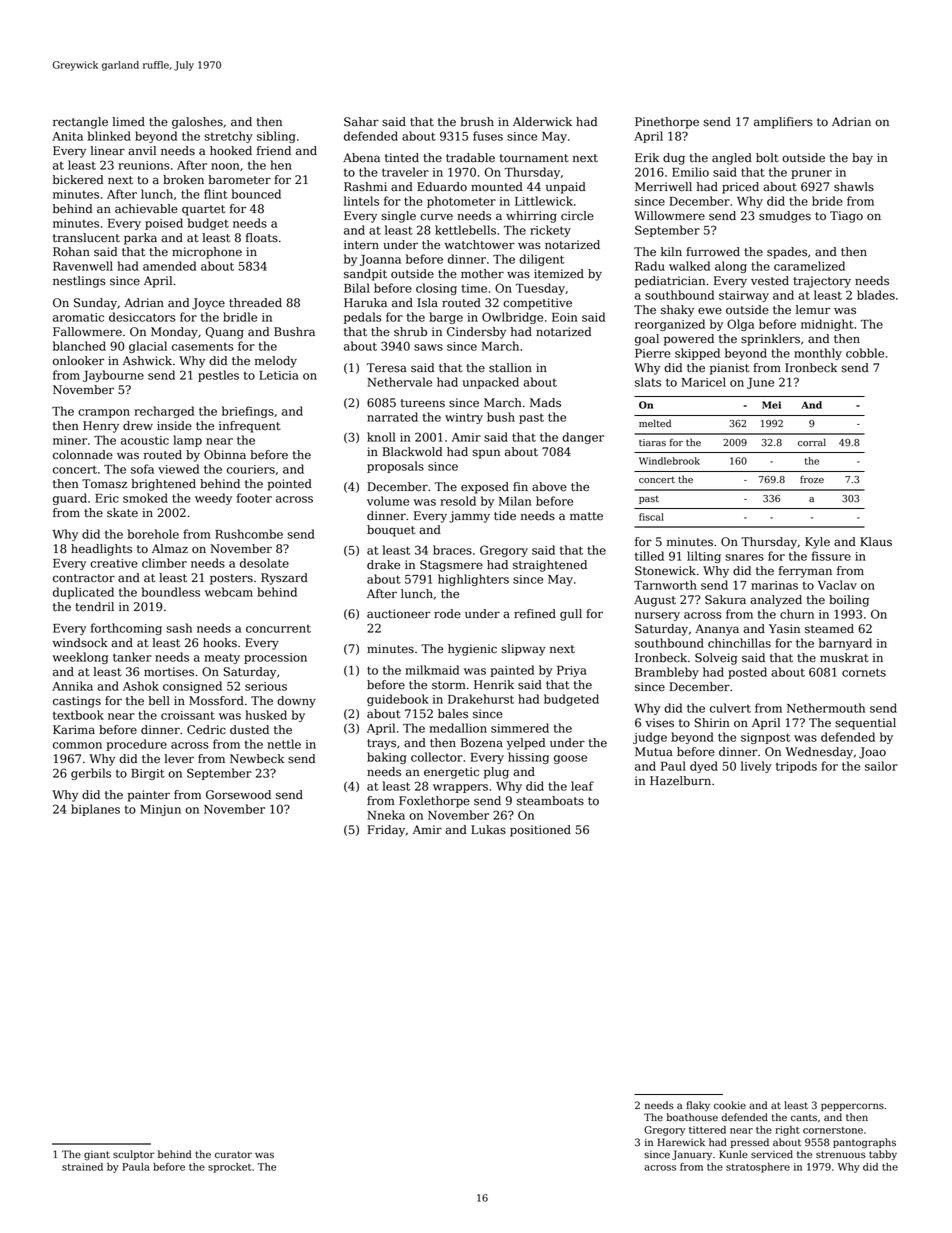 The height and width of the page is (1233, 952). Describe the element at coordinates (386, 831) in the page. I see `Friday` at that location.
